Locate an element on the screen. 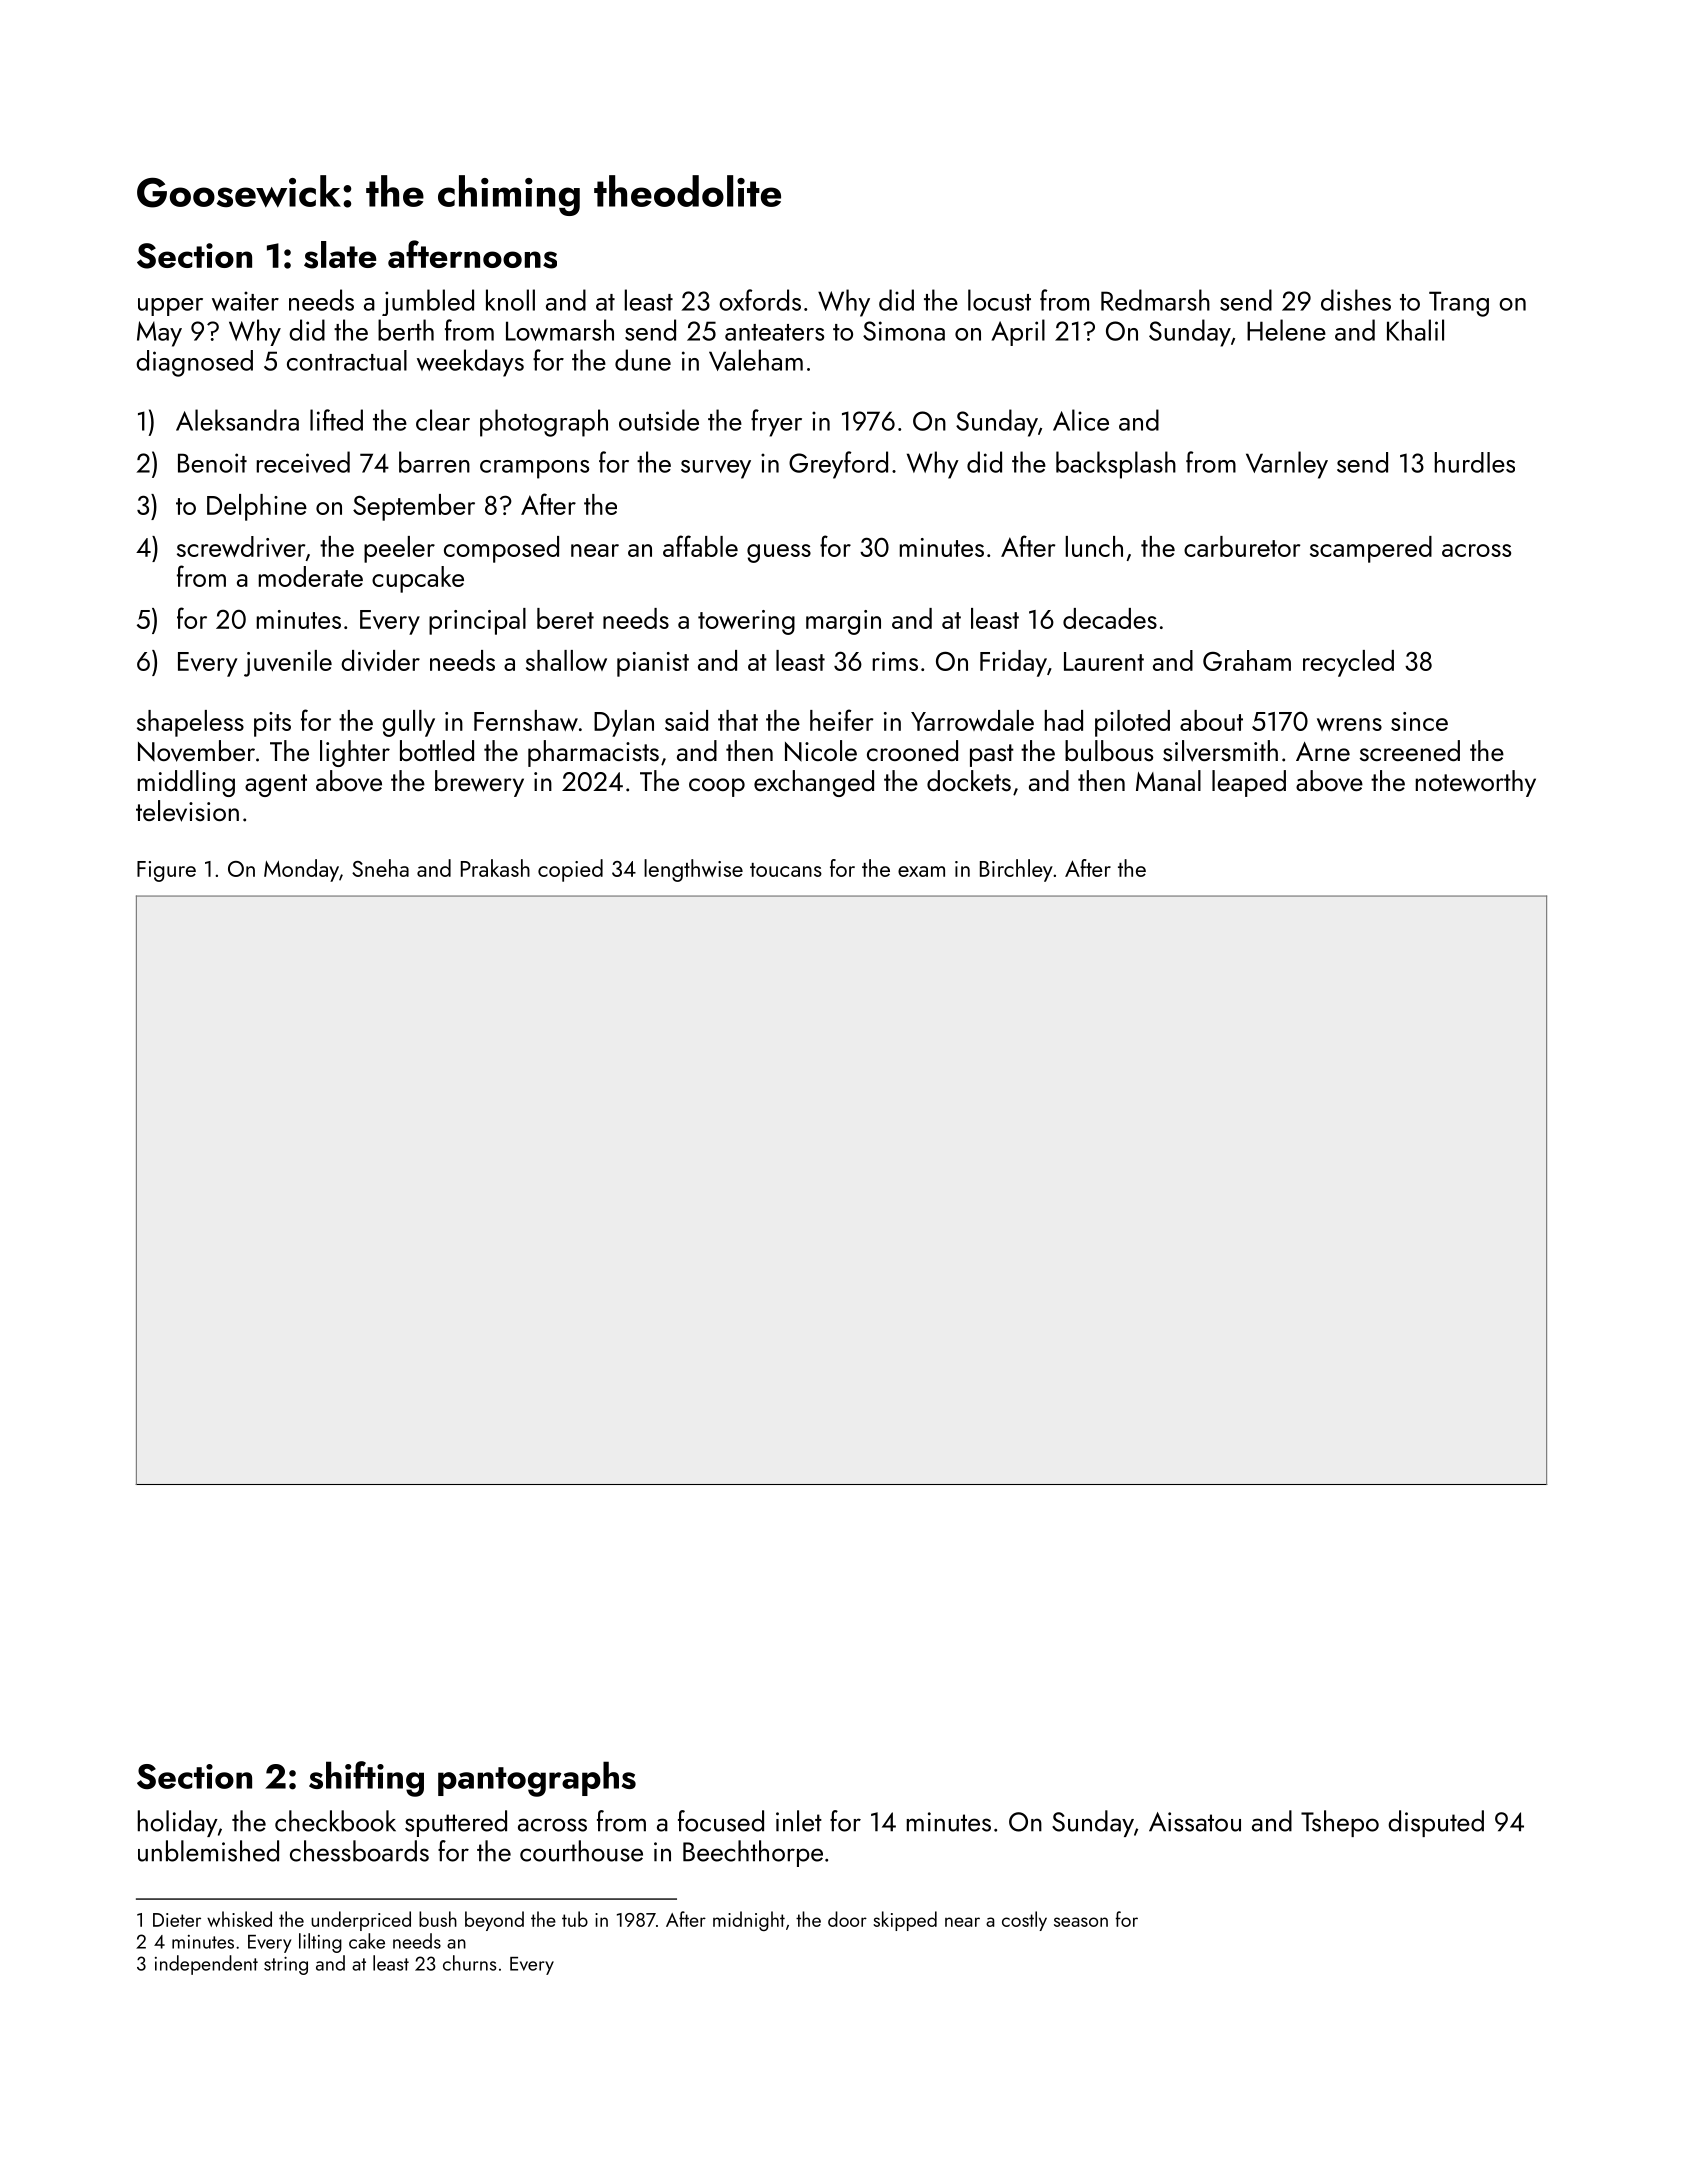 This screenshot has height=2178, width=1683. Aissatou is located at coordinates (1195, 1822).
